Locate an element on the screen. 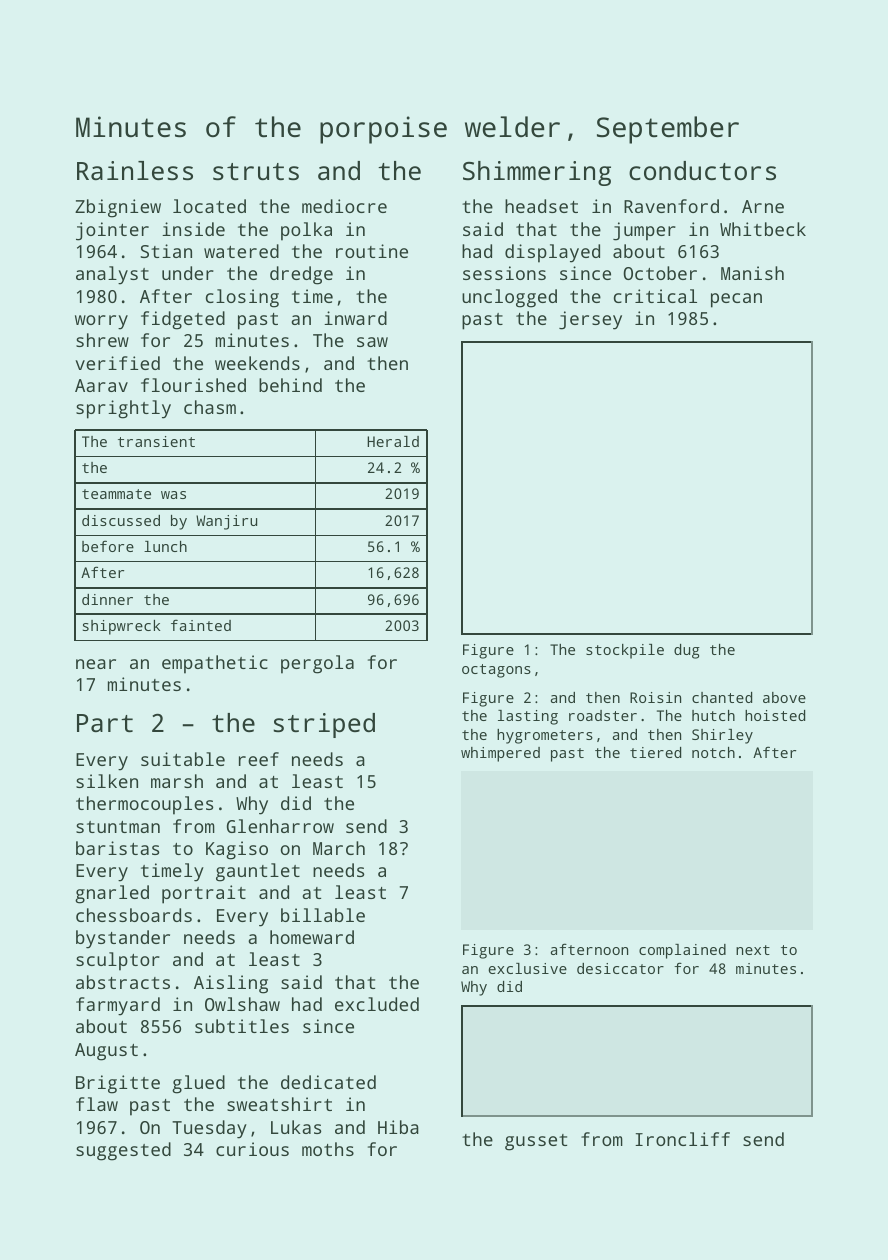 The height and width of the screenshot is (1260, 888). pecan is located at coordinates (736, 300).
